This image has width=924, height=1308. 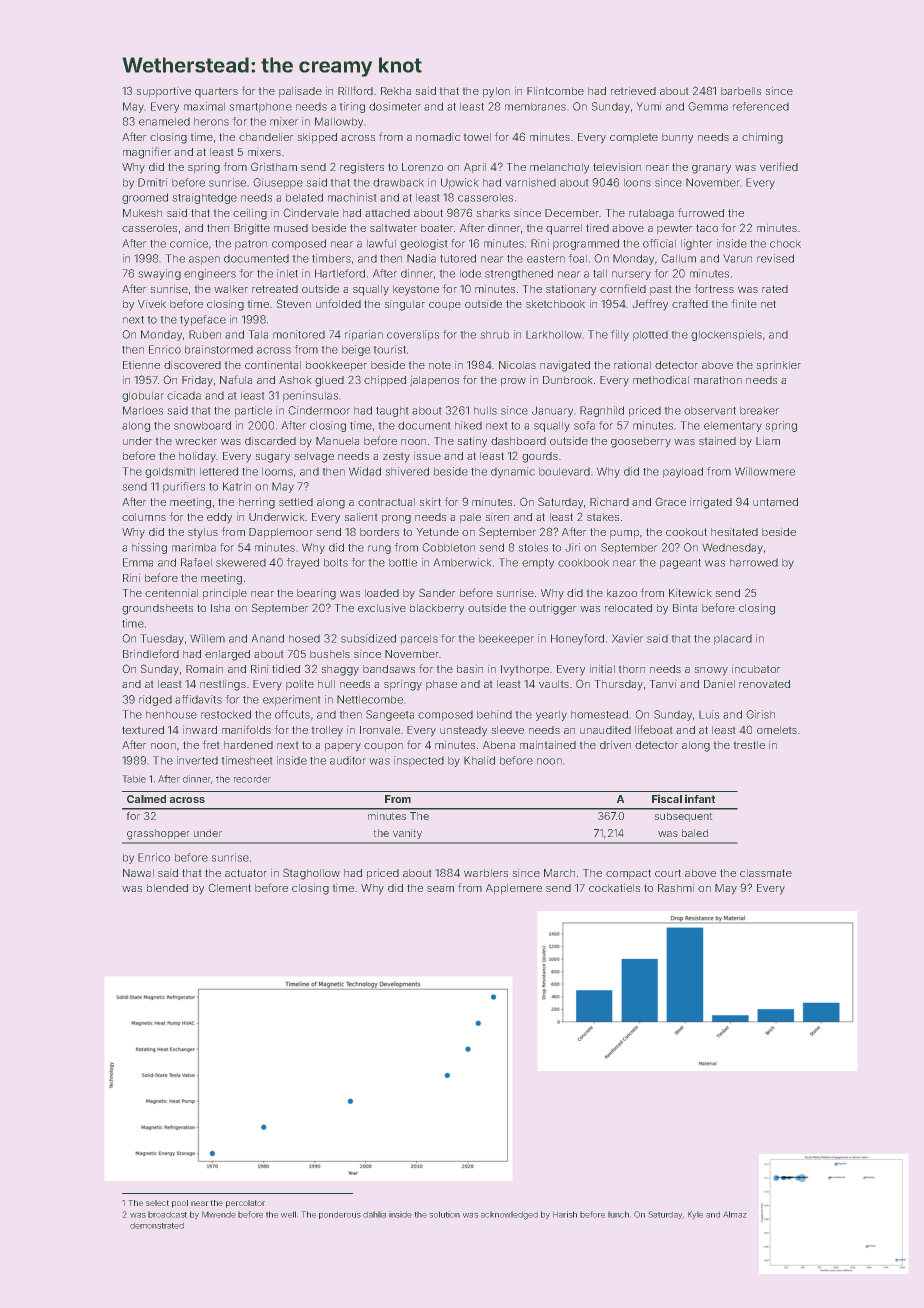 What do you see at coordinates (641, 442) in the image?
I see `gooseberry` at bounding box center [641, 442].
